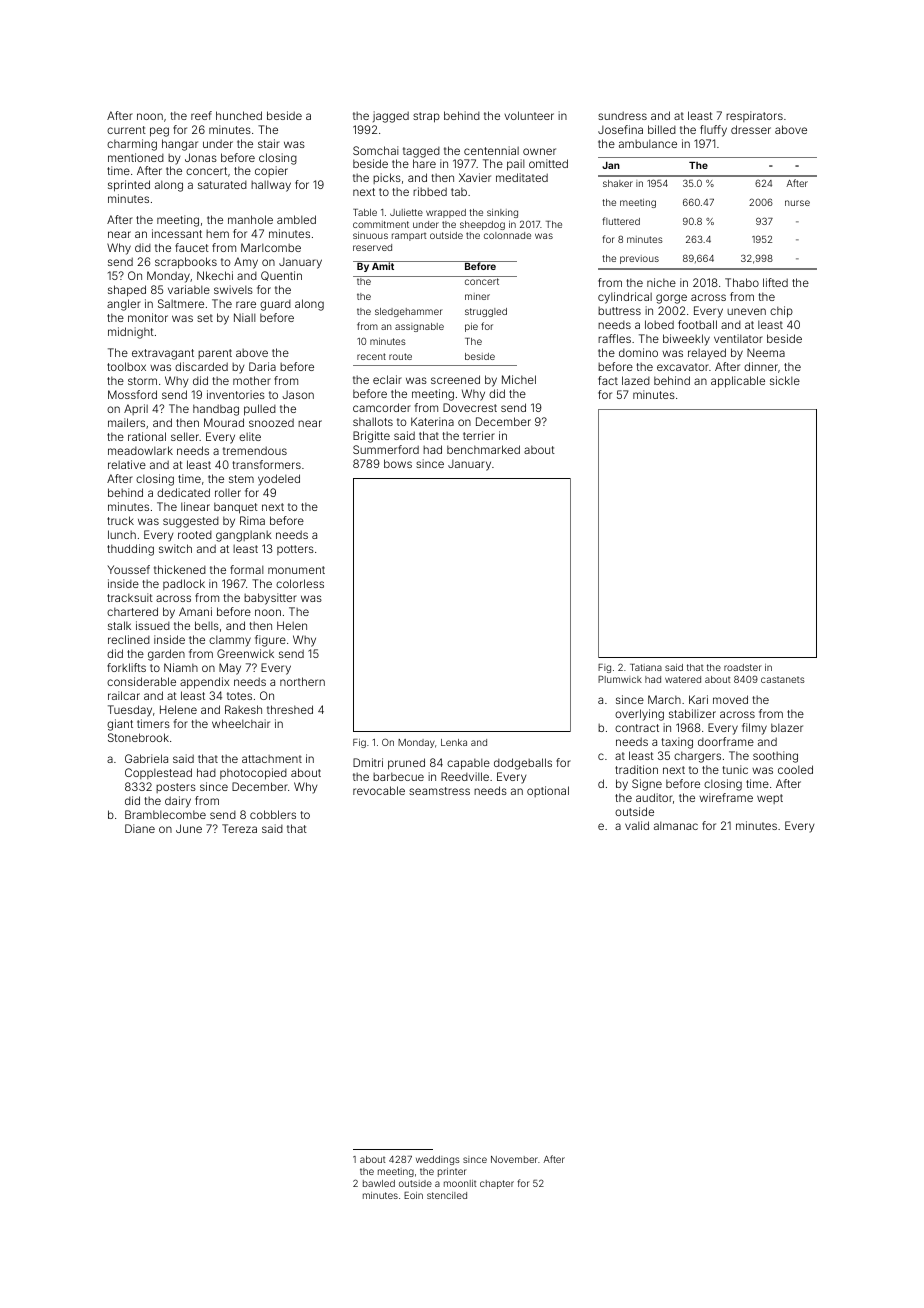 The image size is (924, 1308). Describe the element at coordinates (743, 667) in the screenshot. I see `roadster` at that location.
